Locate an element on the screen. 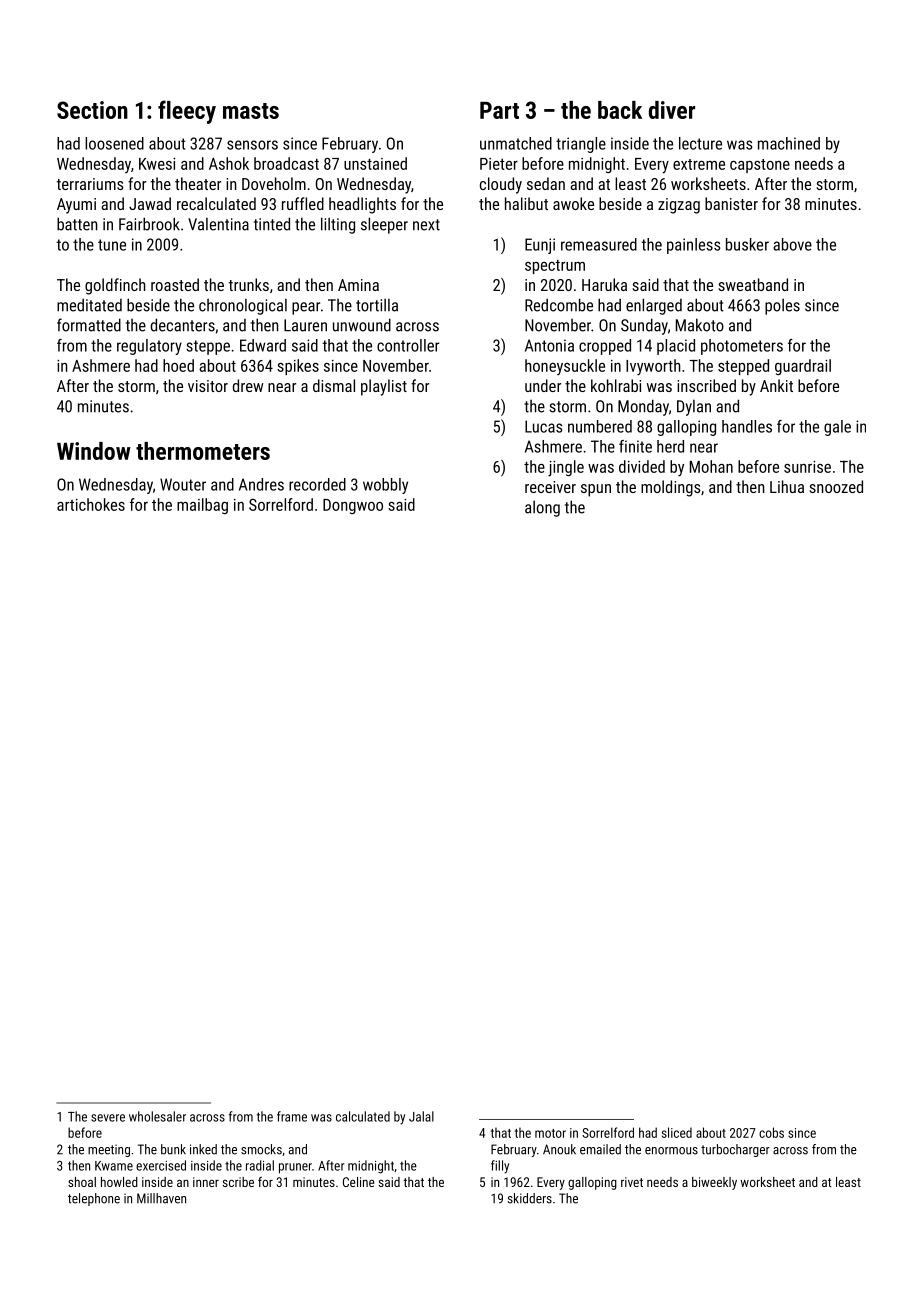 The width and height of the screenshot is (924, 1308). extreme is located at coordinates (699, 164).
